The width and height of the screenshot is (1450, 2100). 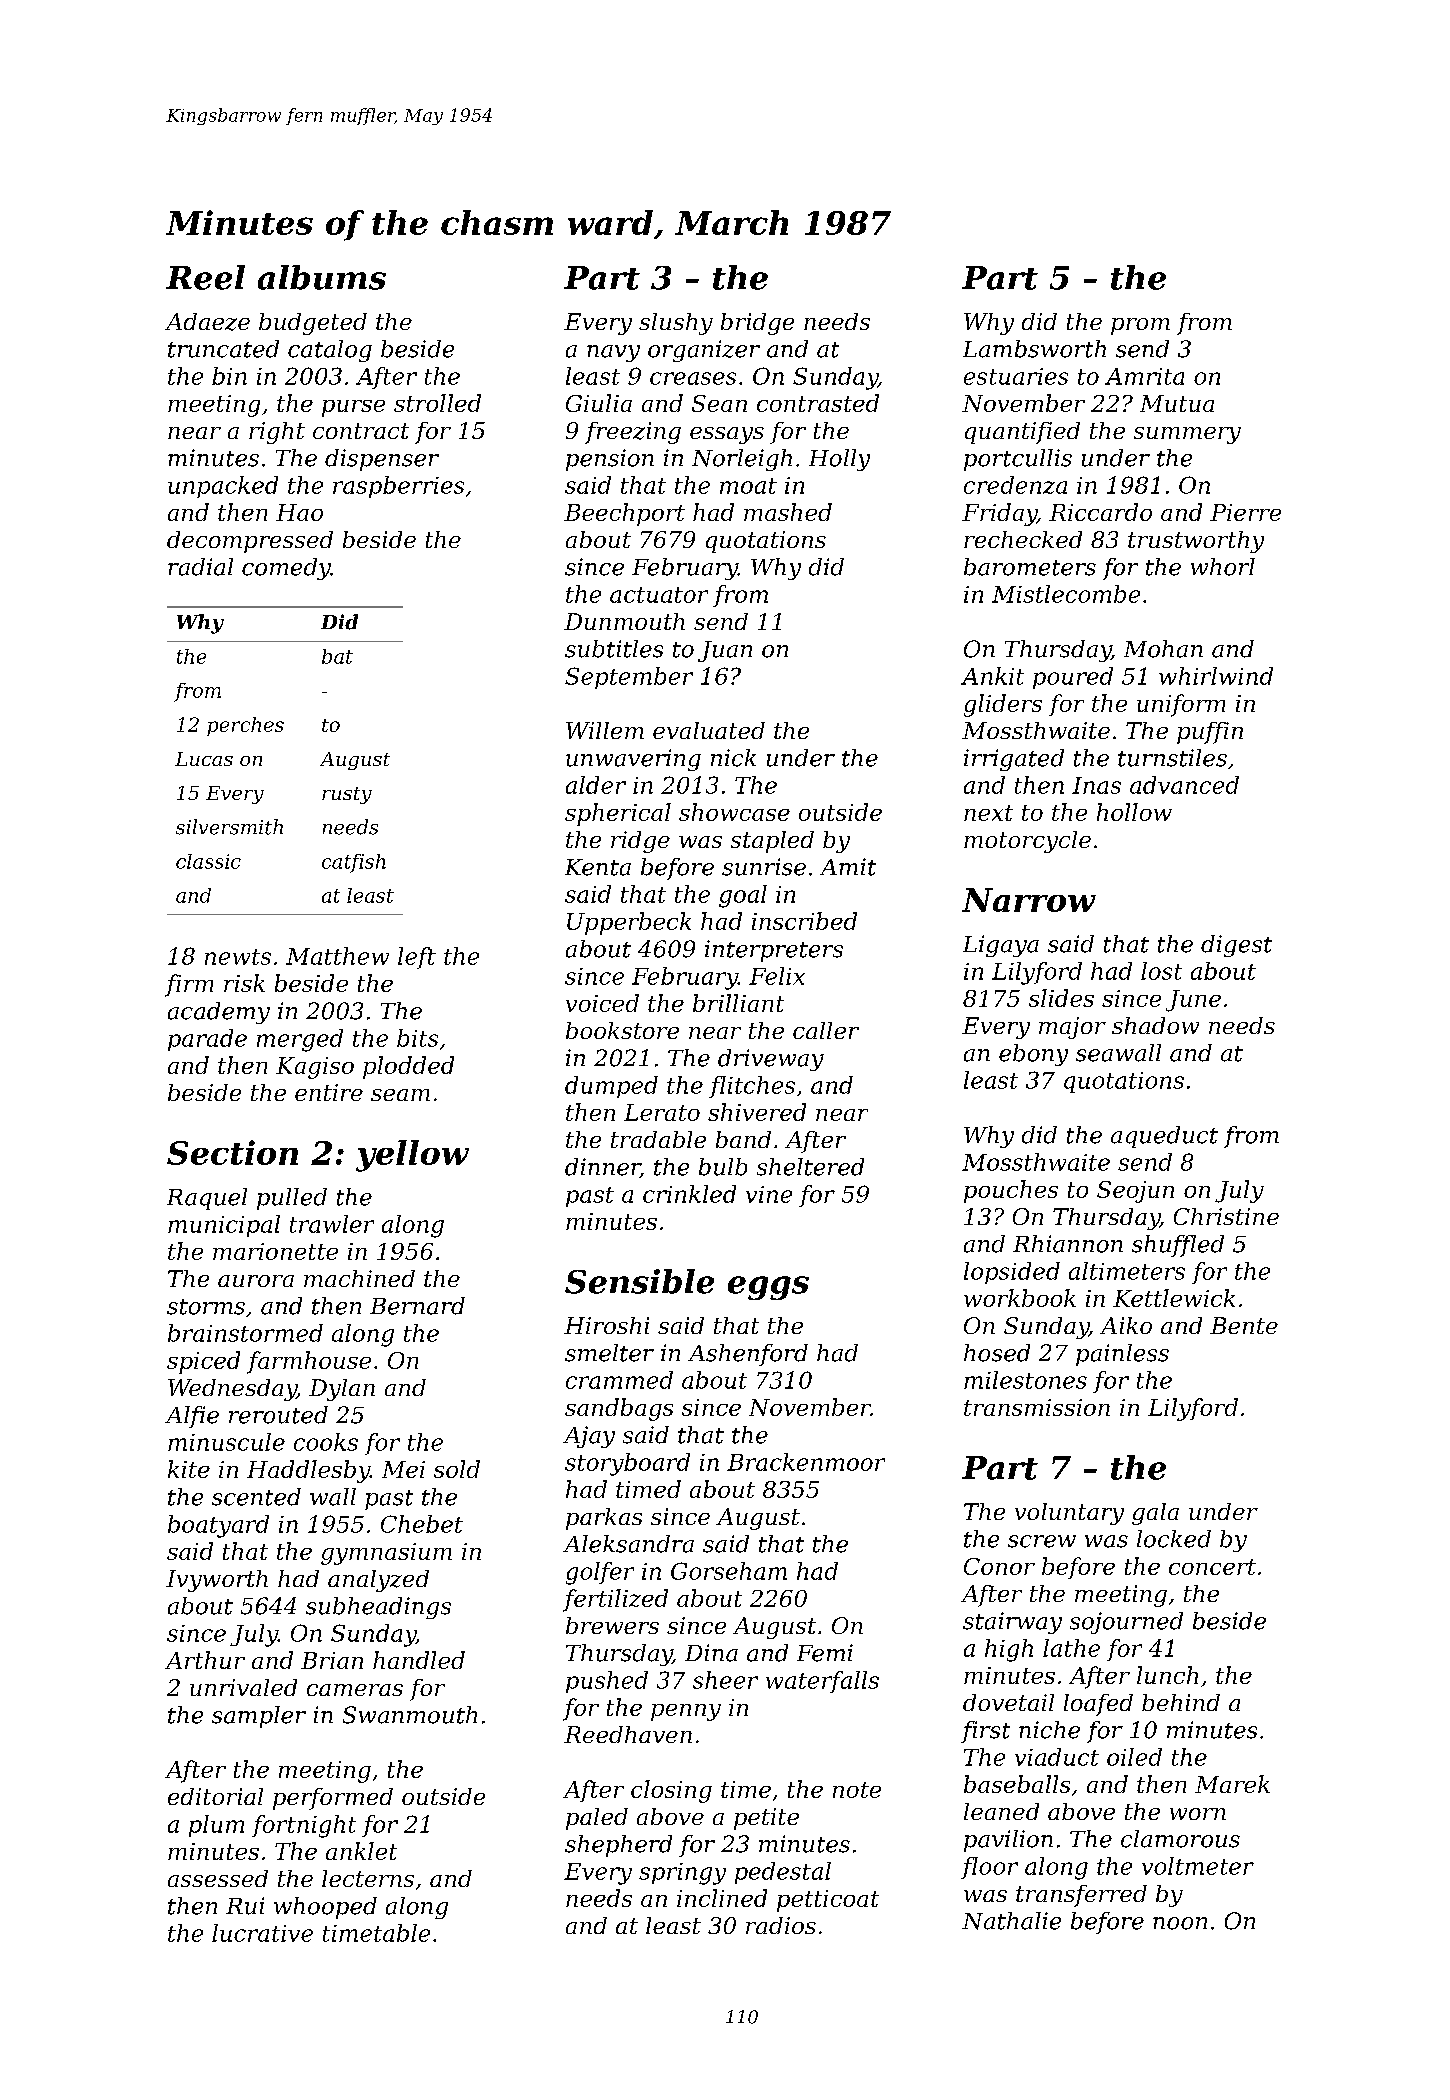 What do you see at coordinates (676, 324) in the screenshot?
I see `slushy` at bounding box center [676, 324].
